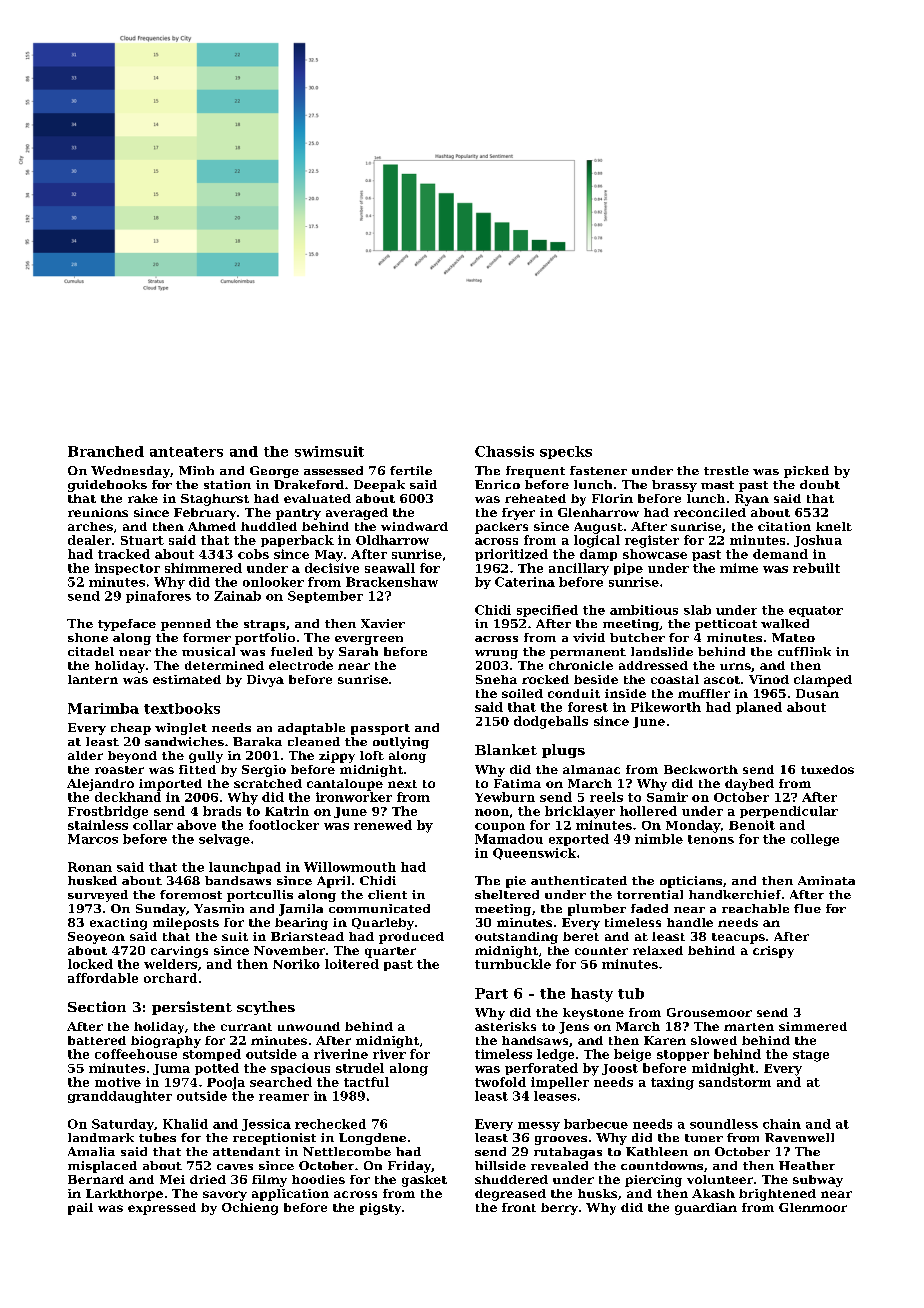  I want to click on pipe, so click(628, 569).
